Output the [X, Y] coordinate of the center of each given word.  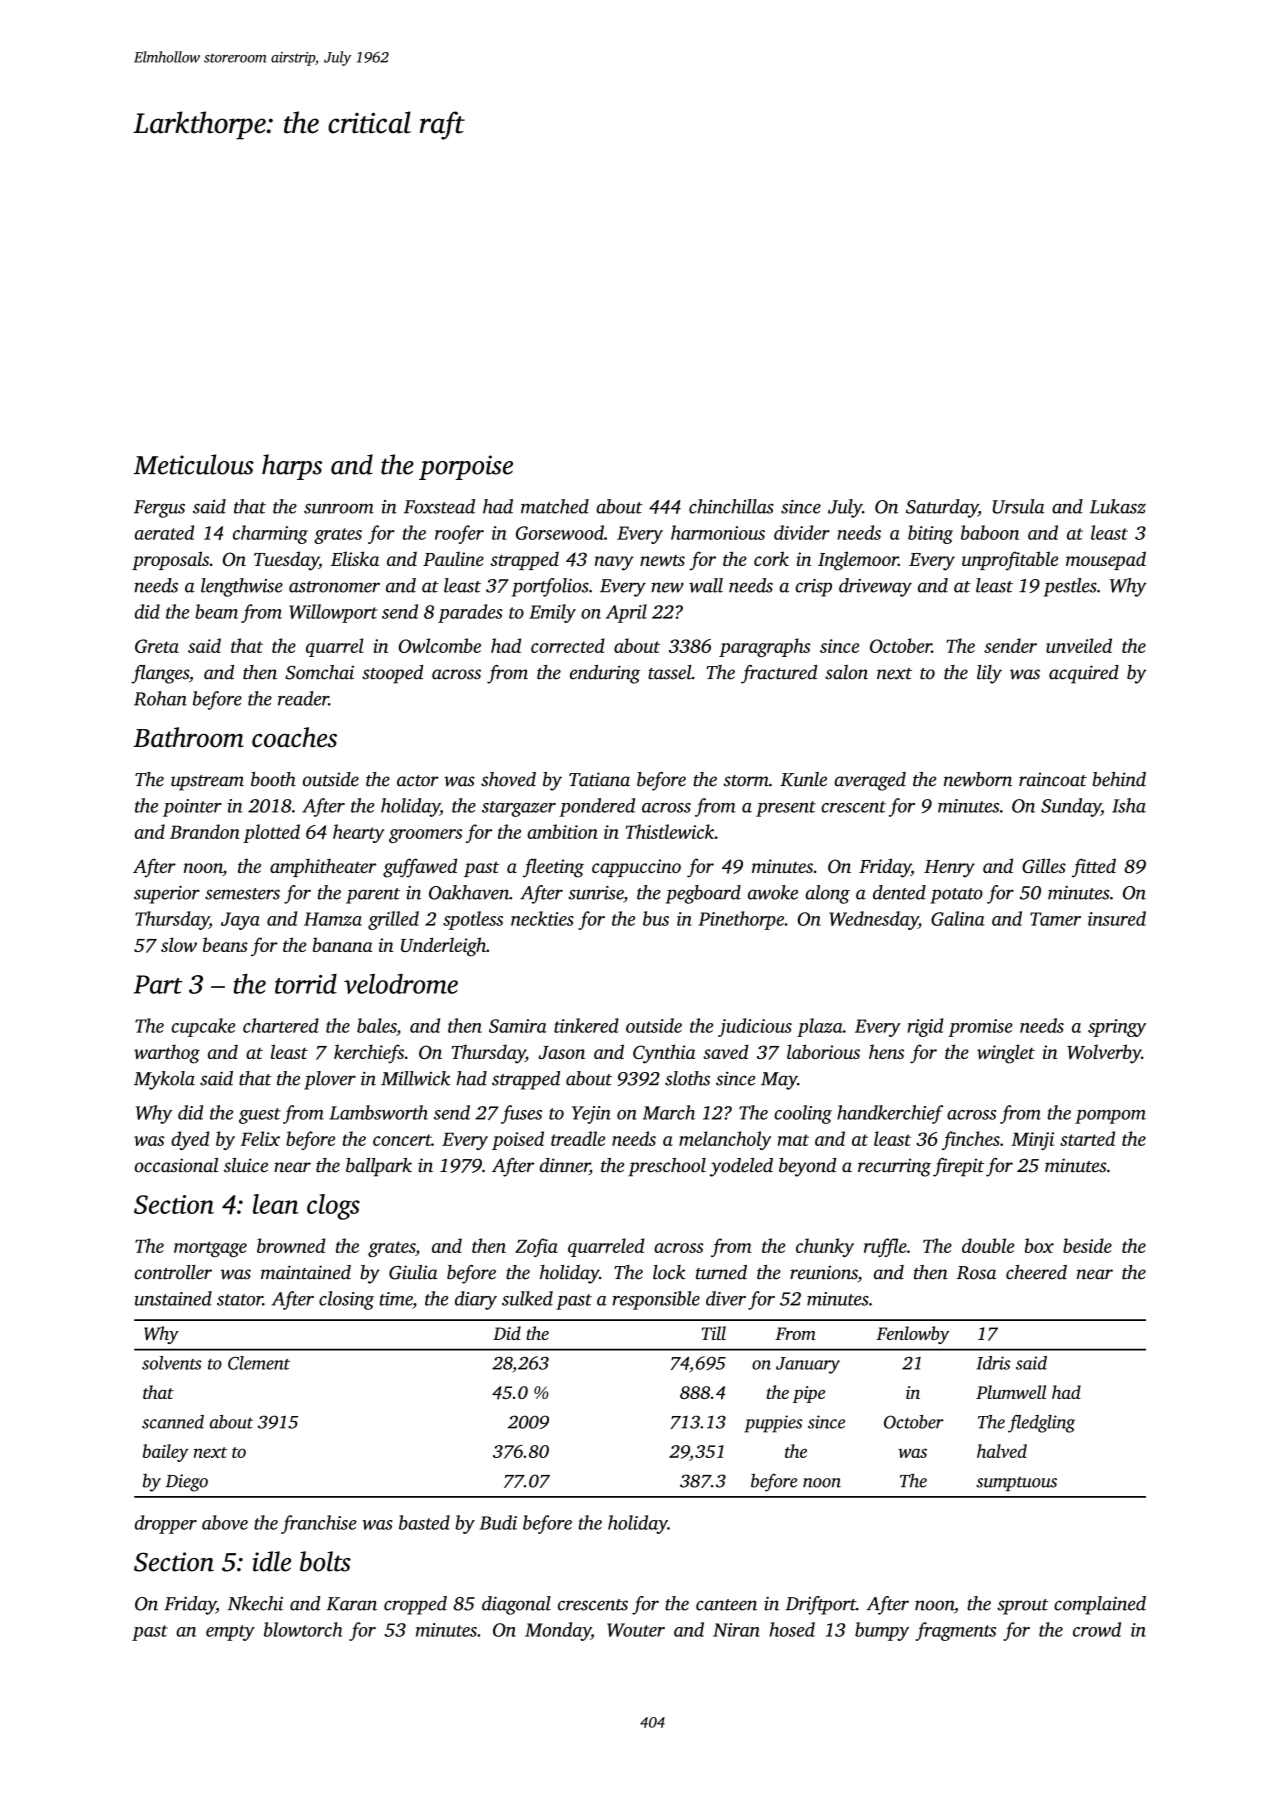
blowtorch [303, 1629]
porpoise [466, 467]
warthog [167, 1054]
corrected [568, 645]
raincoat [1053, 779]
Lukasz [1118, 506]
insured [1117, 918]
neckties [542, 918]
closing [346, 1300]
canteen [726, 1605]
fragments [955, 1631]
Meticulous [194, 464]
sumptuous [1016, 1483]
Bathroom [188, 737]
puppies [773, 1424]
